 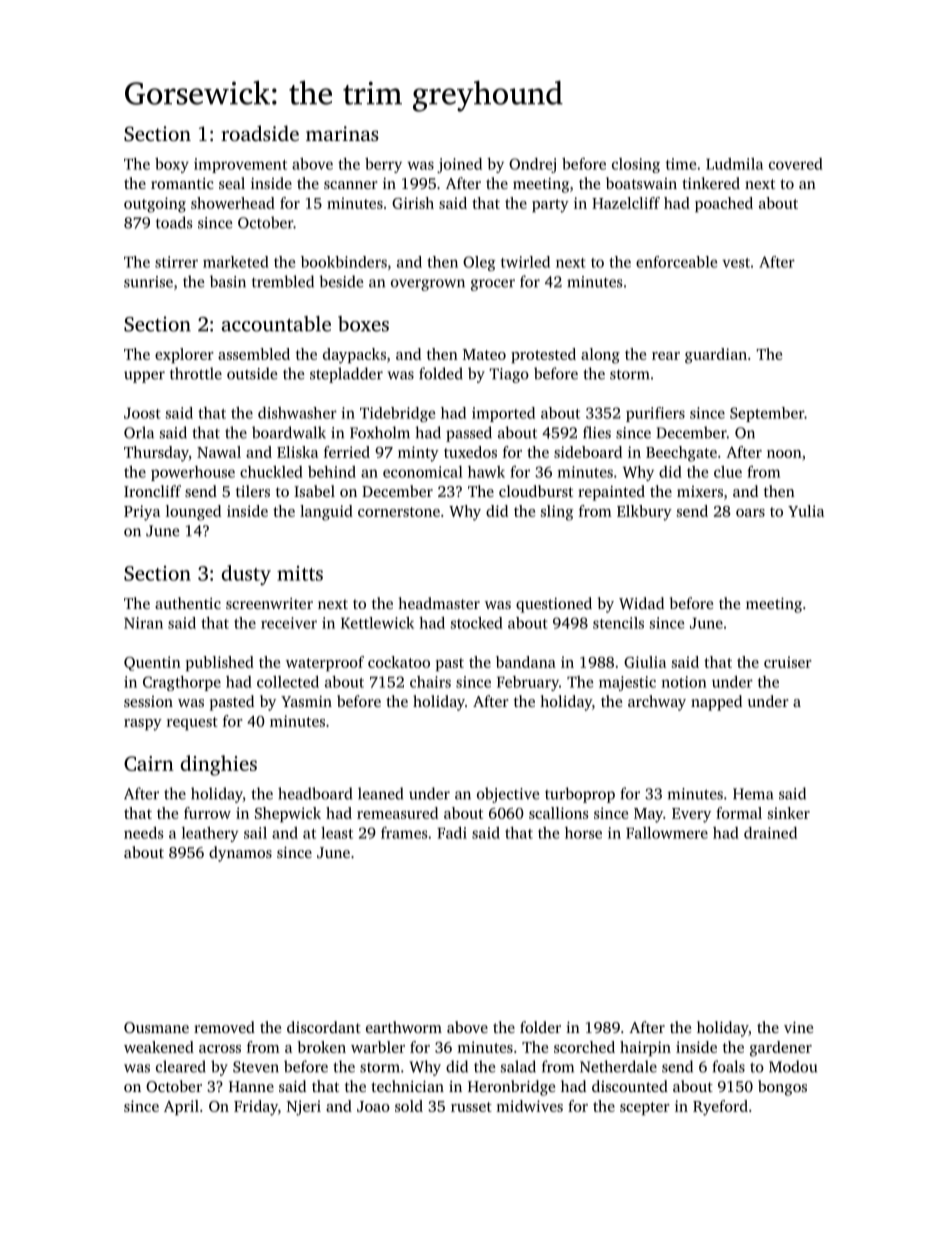 I want to click on objective, so click(x=508, y=795).
